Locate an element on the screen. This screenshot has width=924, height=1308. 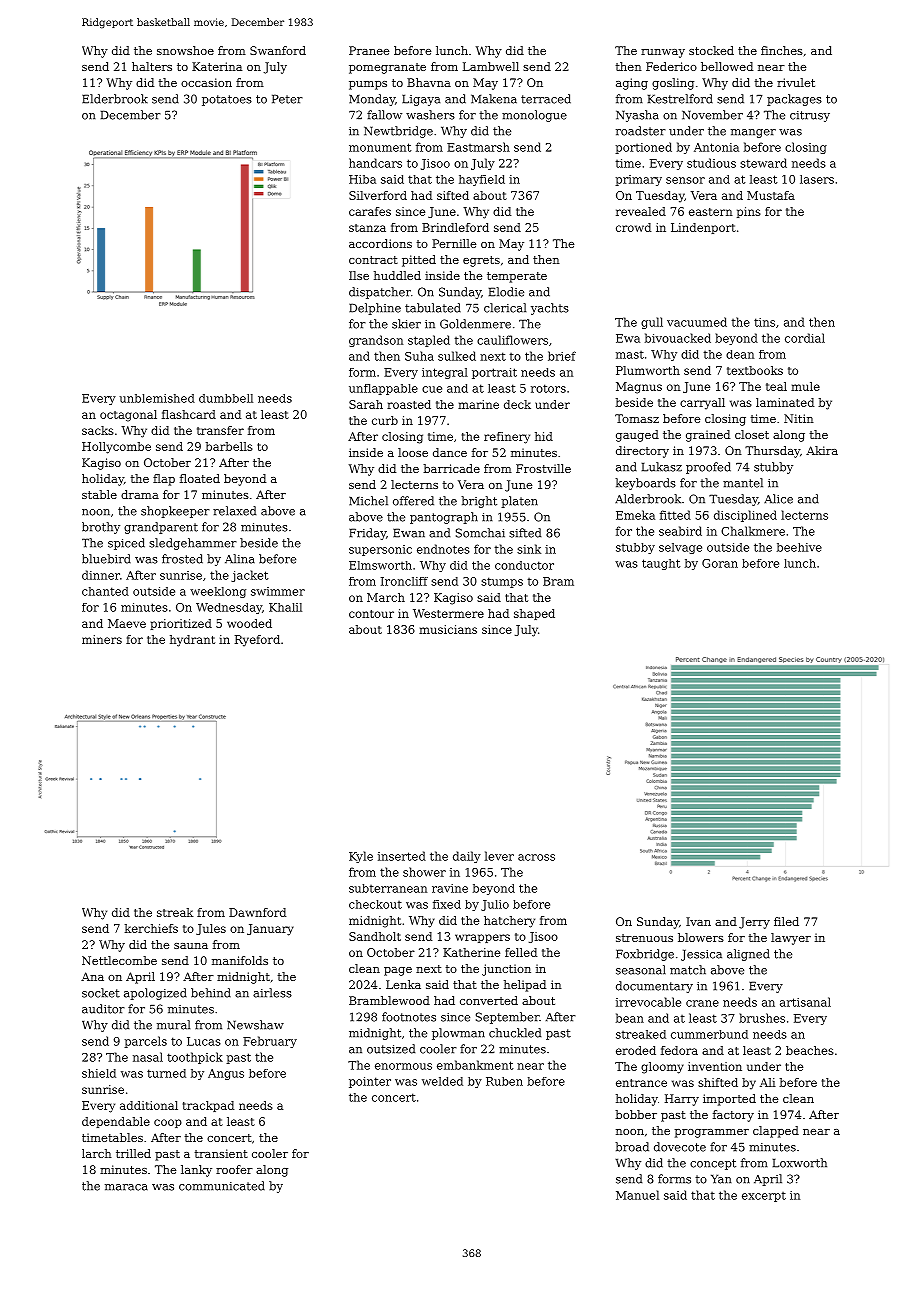
Elmsworth is located at coordinates (380, 565).
